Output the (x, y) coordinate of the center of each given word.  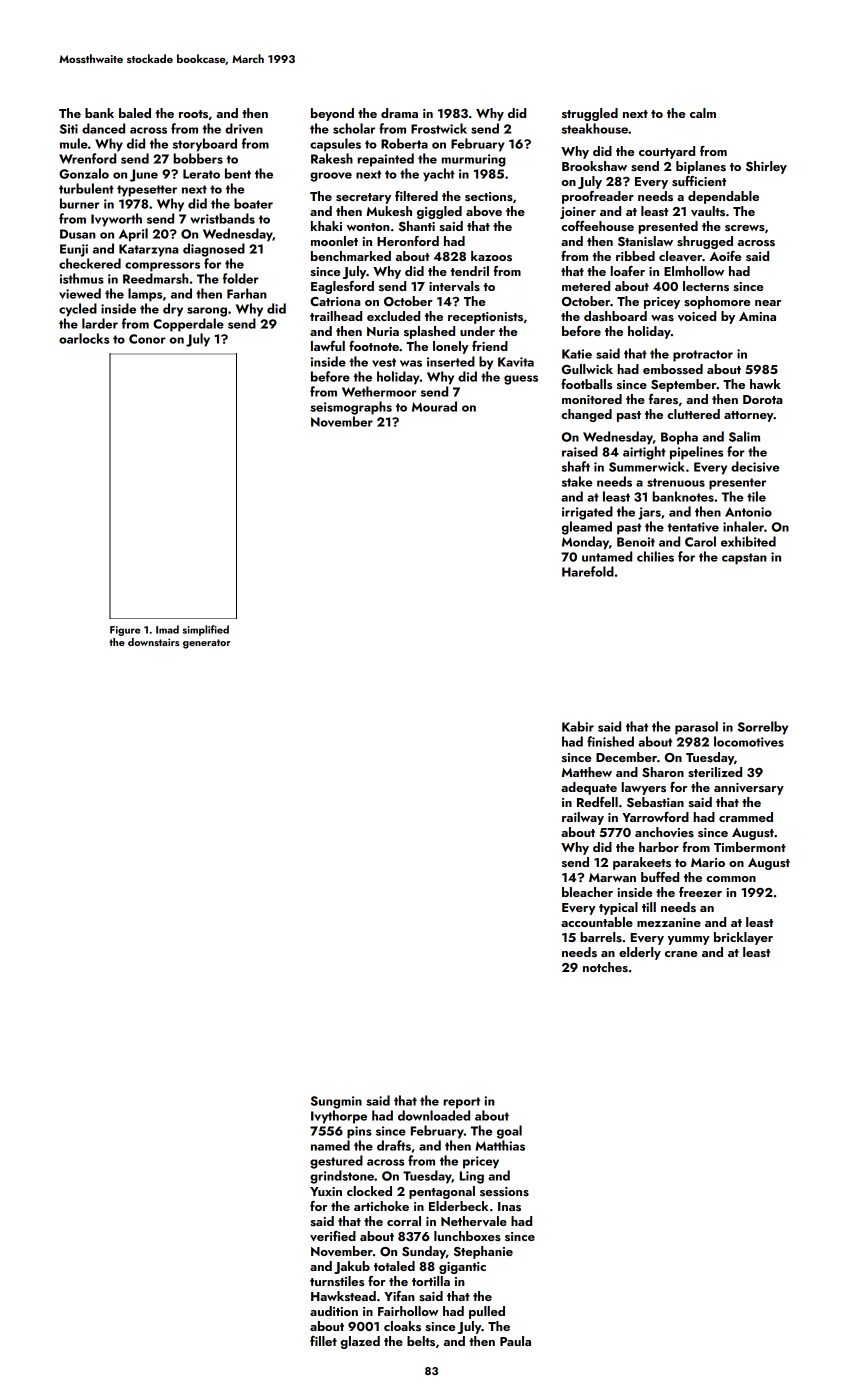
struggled (590, 114)
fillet (323, 1341)
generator (207, 644)
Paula (515, 1341)
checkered (90, 263)
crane (681, 954)
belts (421, 1341)
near (768, 303)
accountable (597, 922)
